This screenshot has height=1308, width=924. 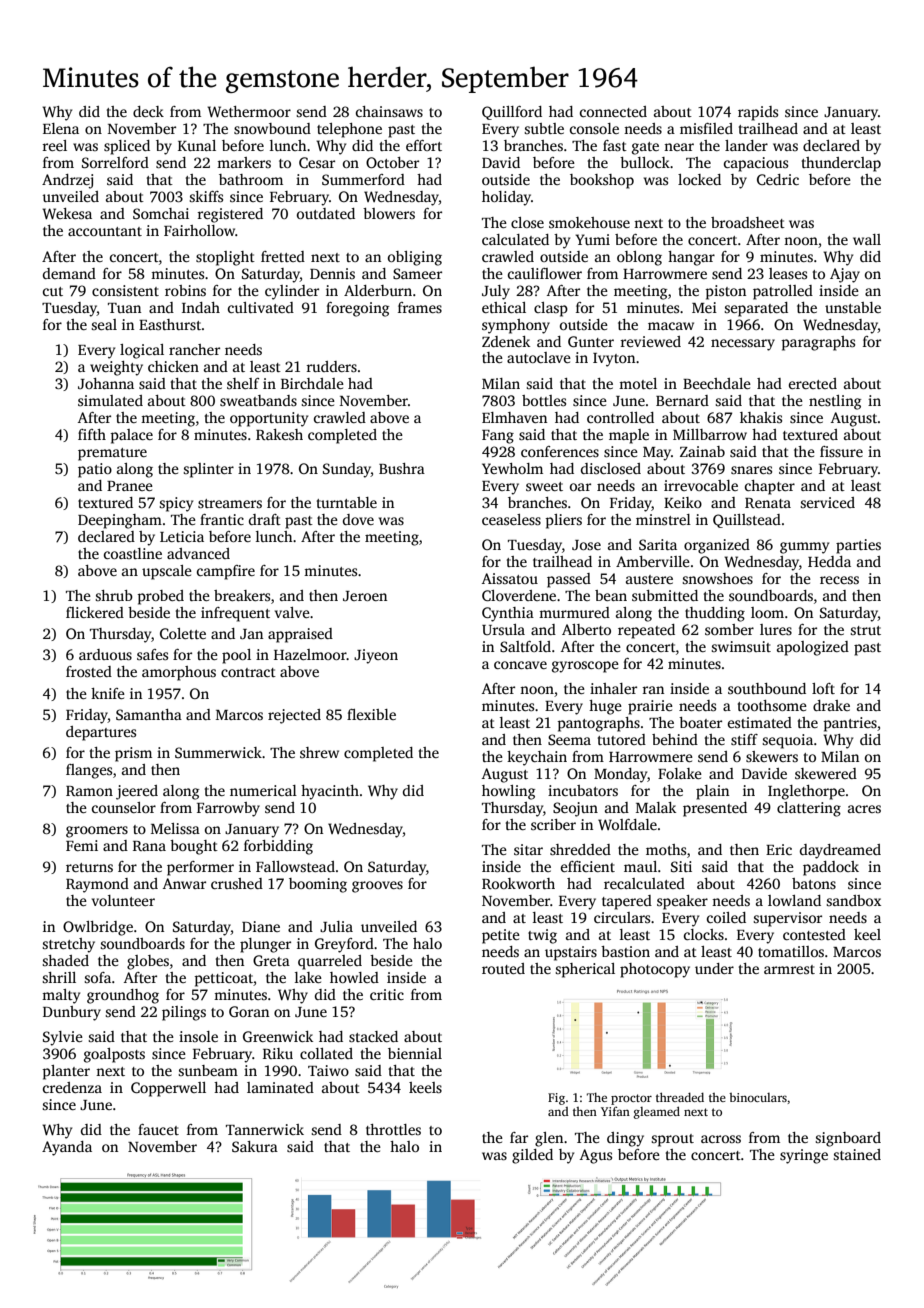 I want to click on faucet, so click(x=158, y=1129).
